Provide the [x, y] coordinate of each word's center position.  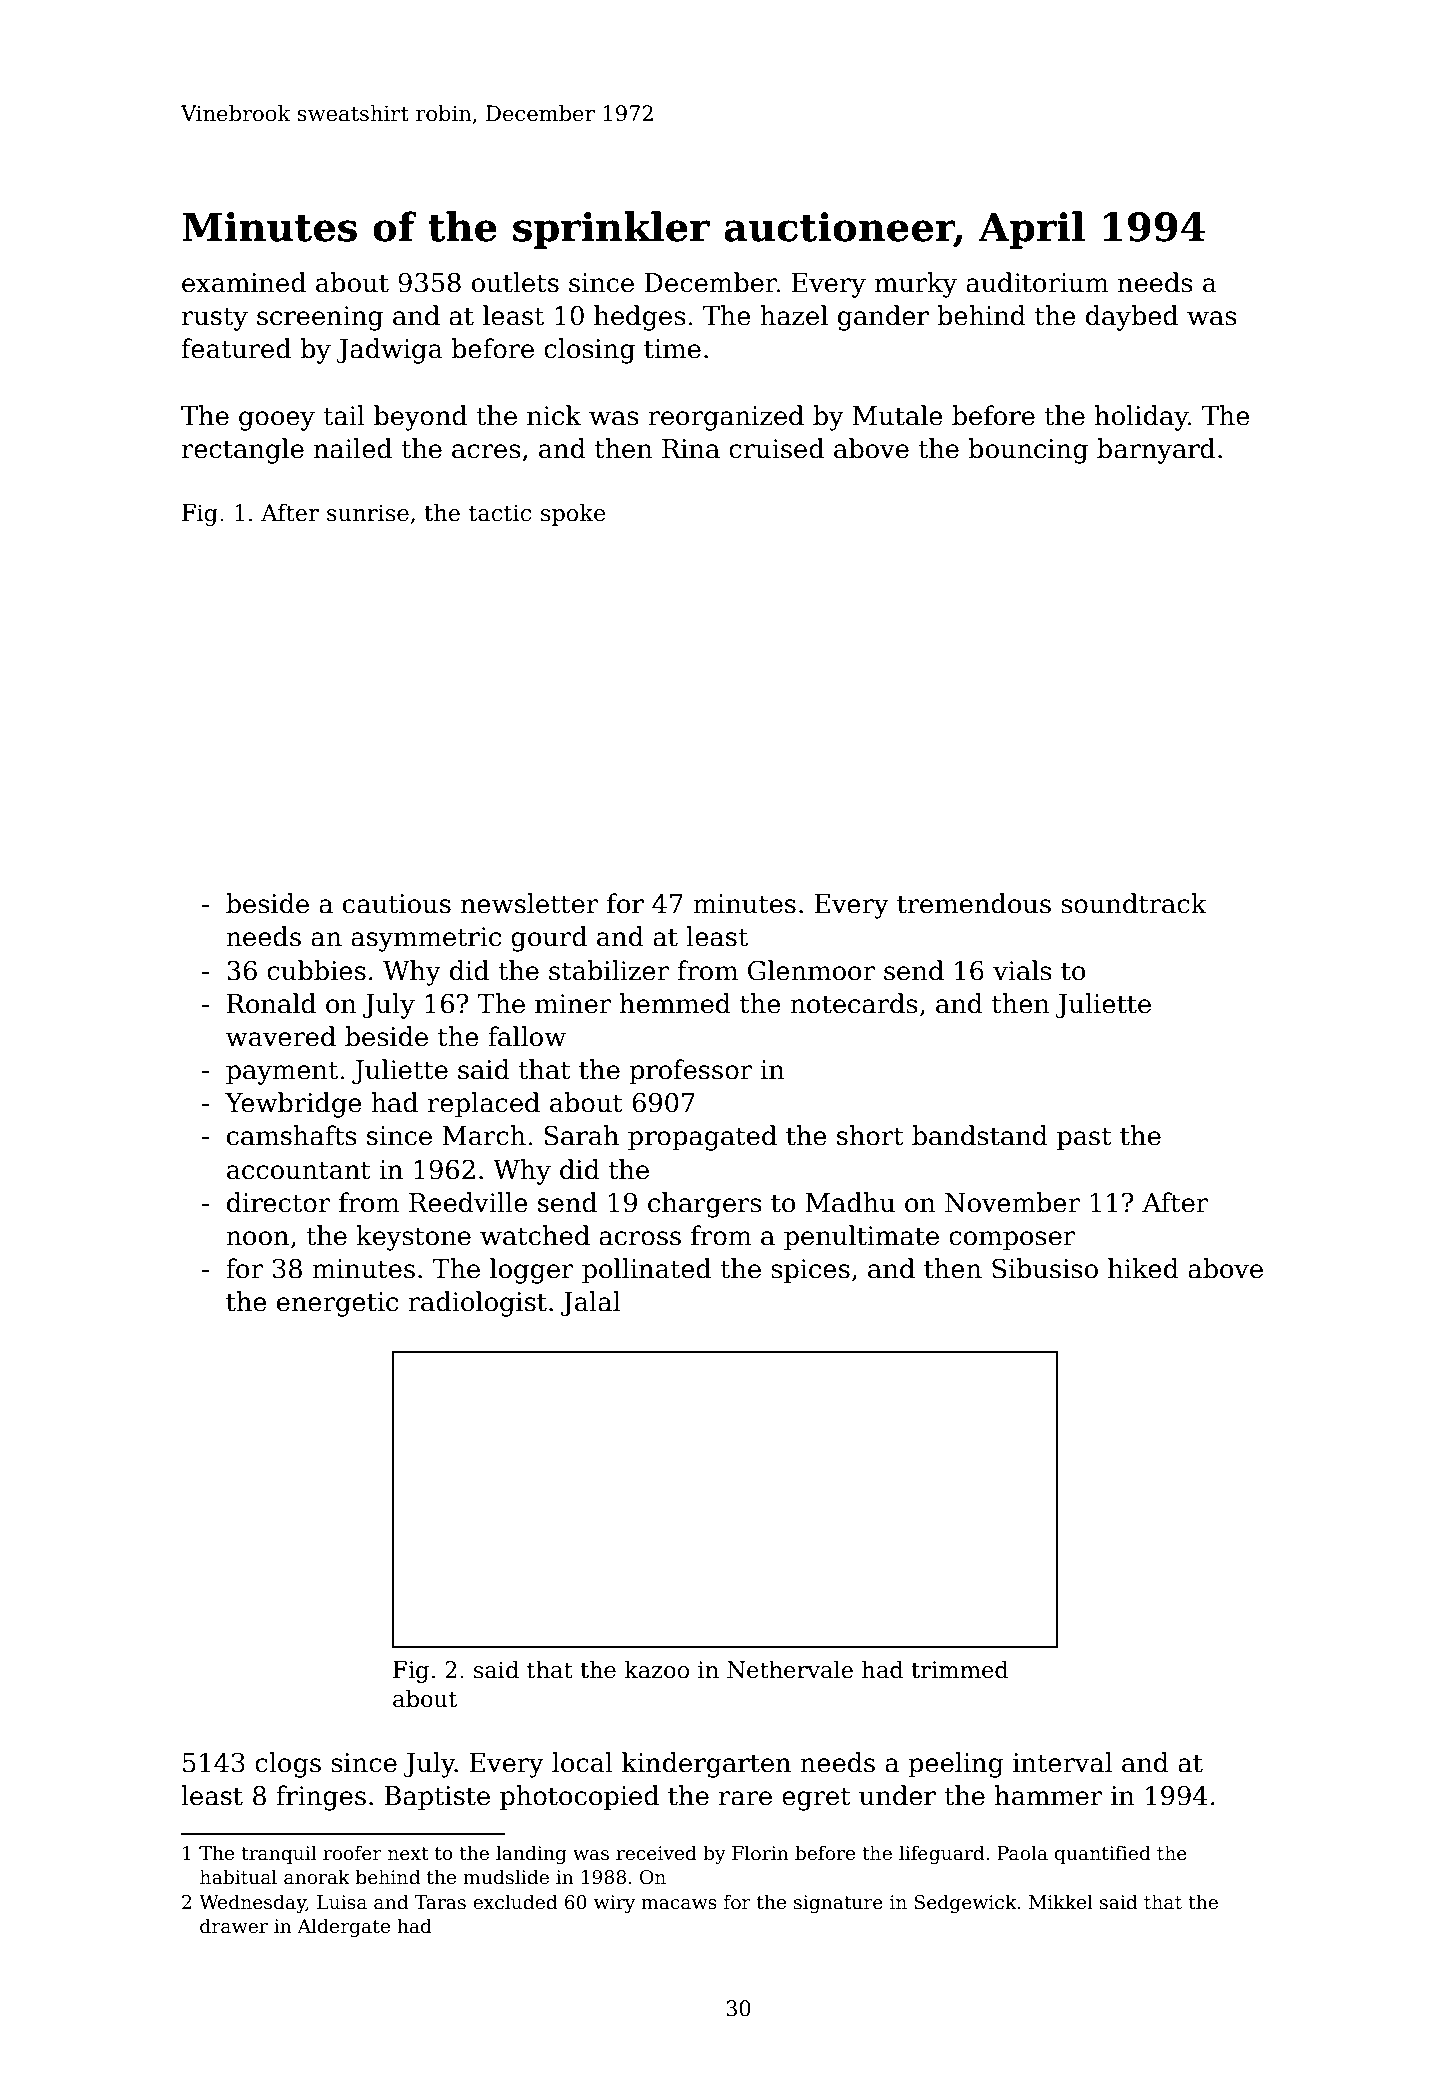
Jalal [590, 1303]
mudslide [506, 1877]
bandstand [980, 1135]
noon [257, 1238]
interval [1062, 1762]
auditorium [1037, 282]
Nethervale [790, 1669]
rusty [215, 319]
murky [916, 285]
